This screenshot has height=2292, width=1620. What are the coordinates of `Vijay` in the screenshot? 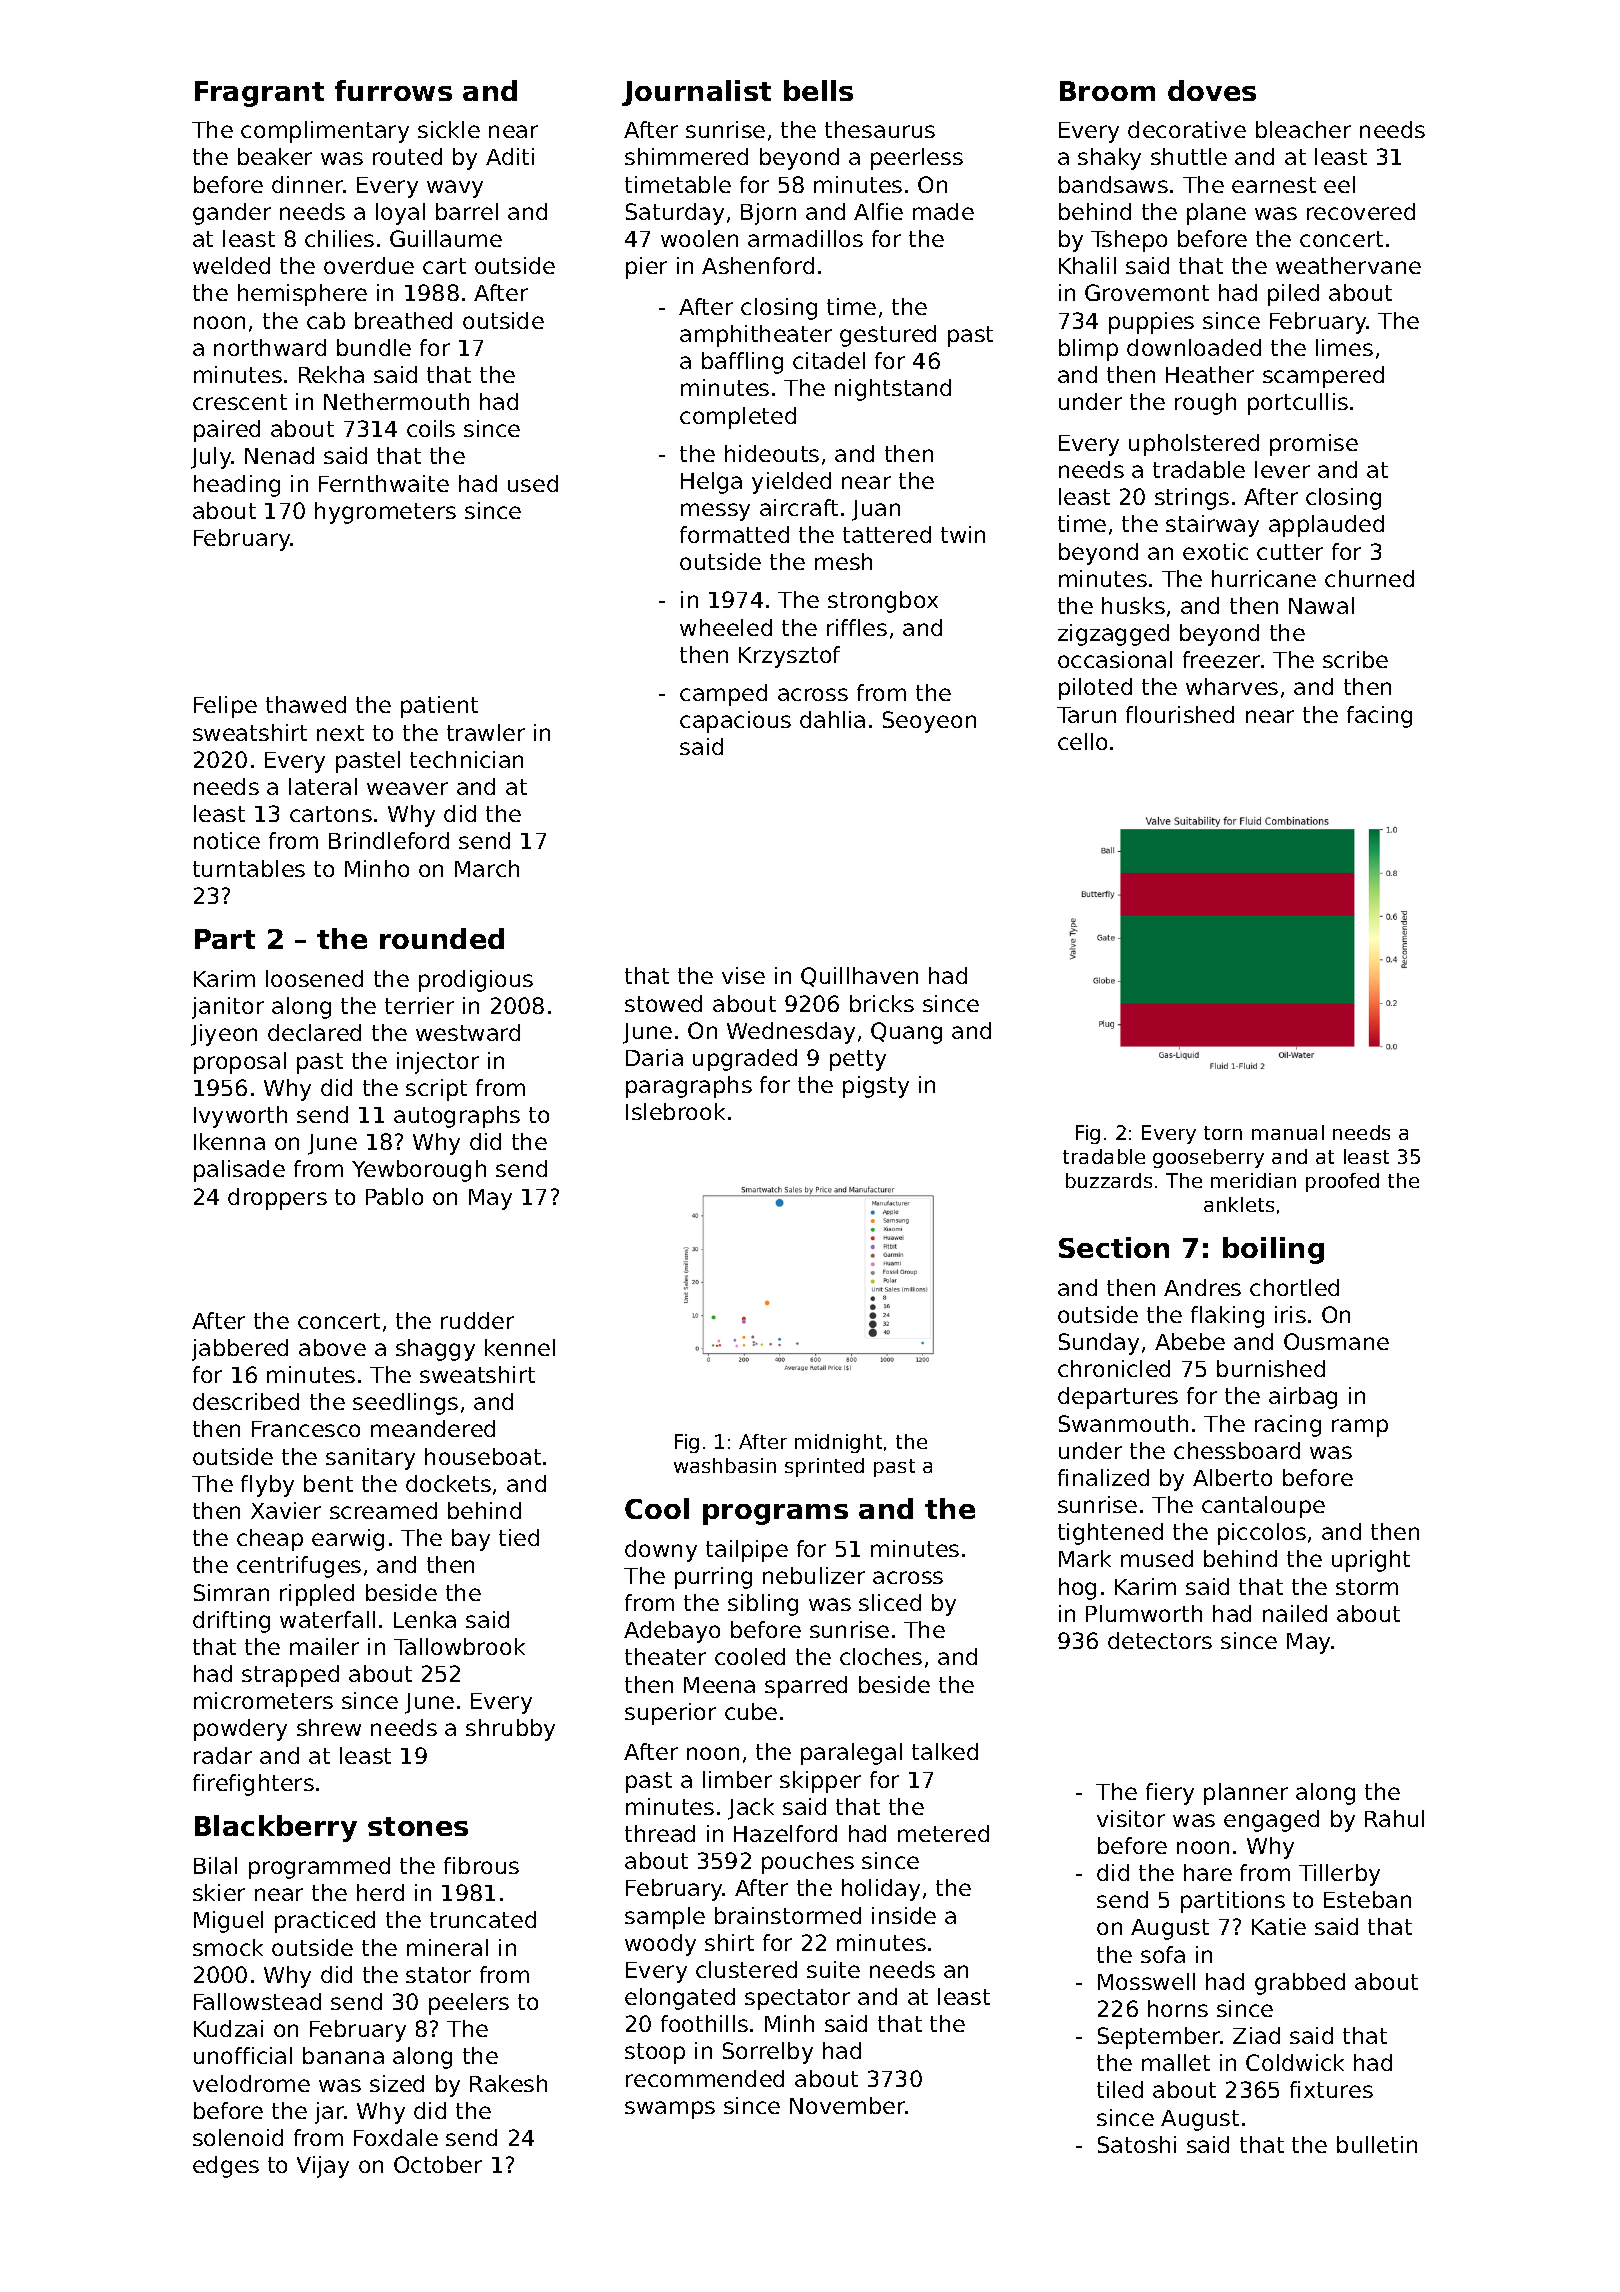 It's located at (323, 2167).
